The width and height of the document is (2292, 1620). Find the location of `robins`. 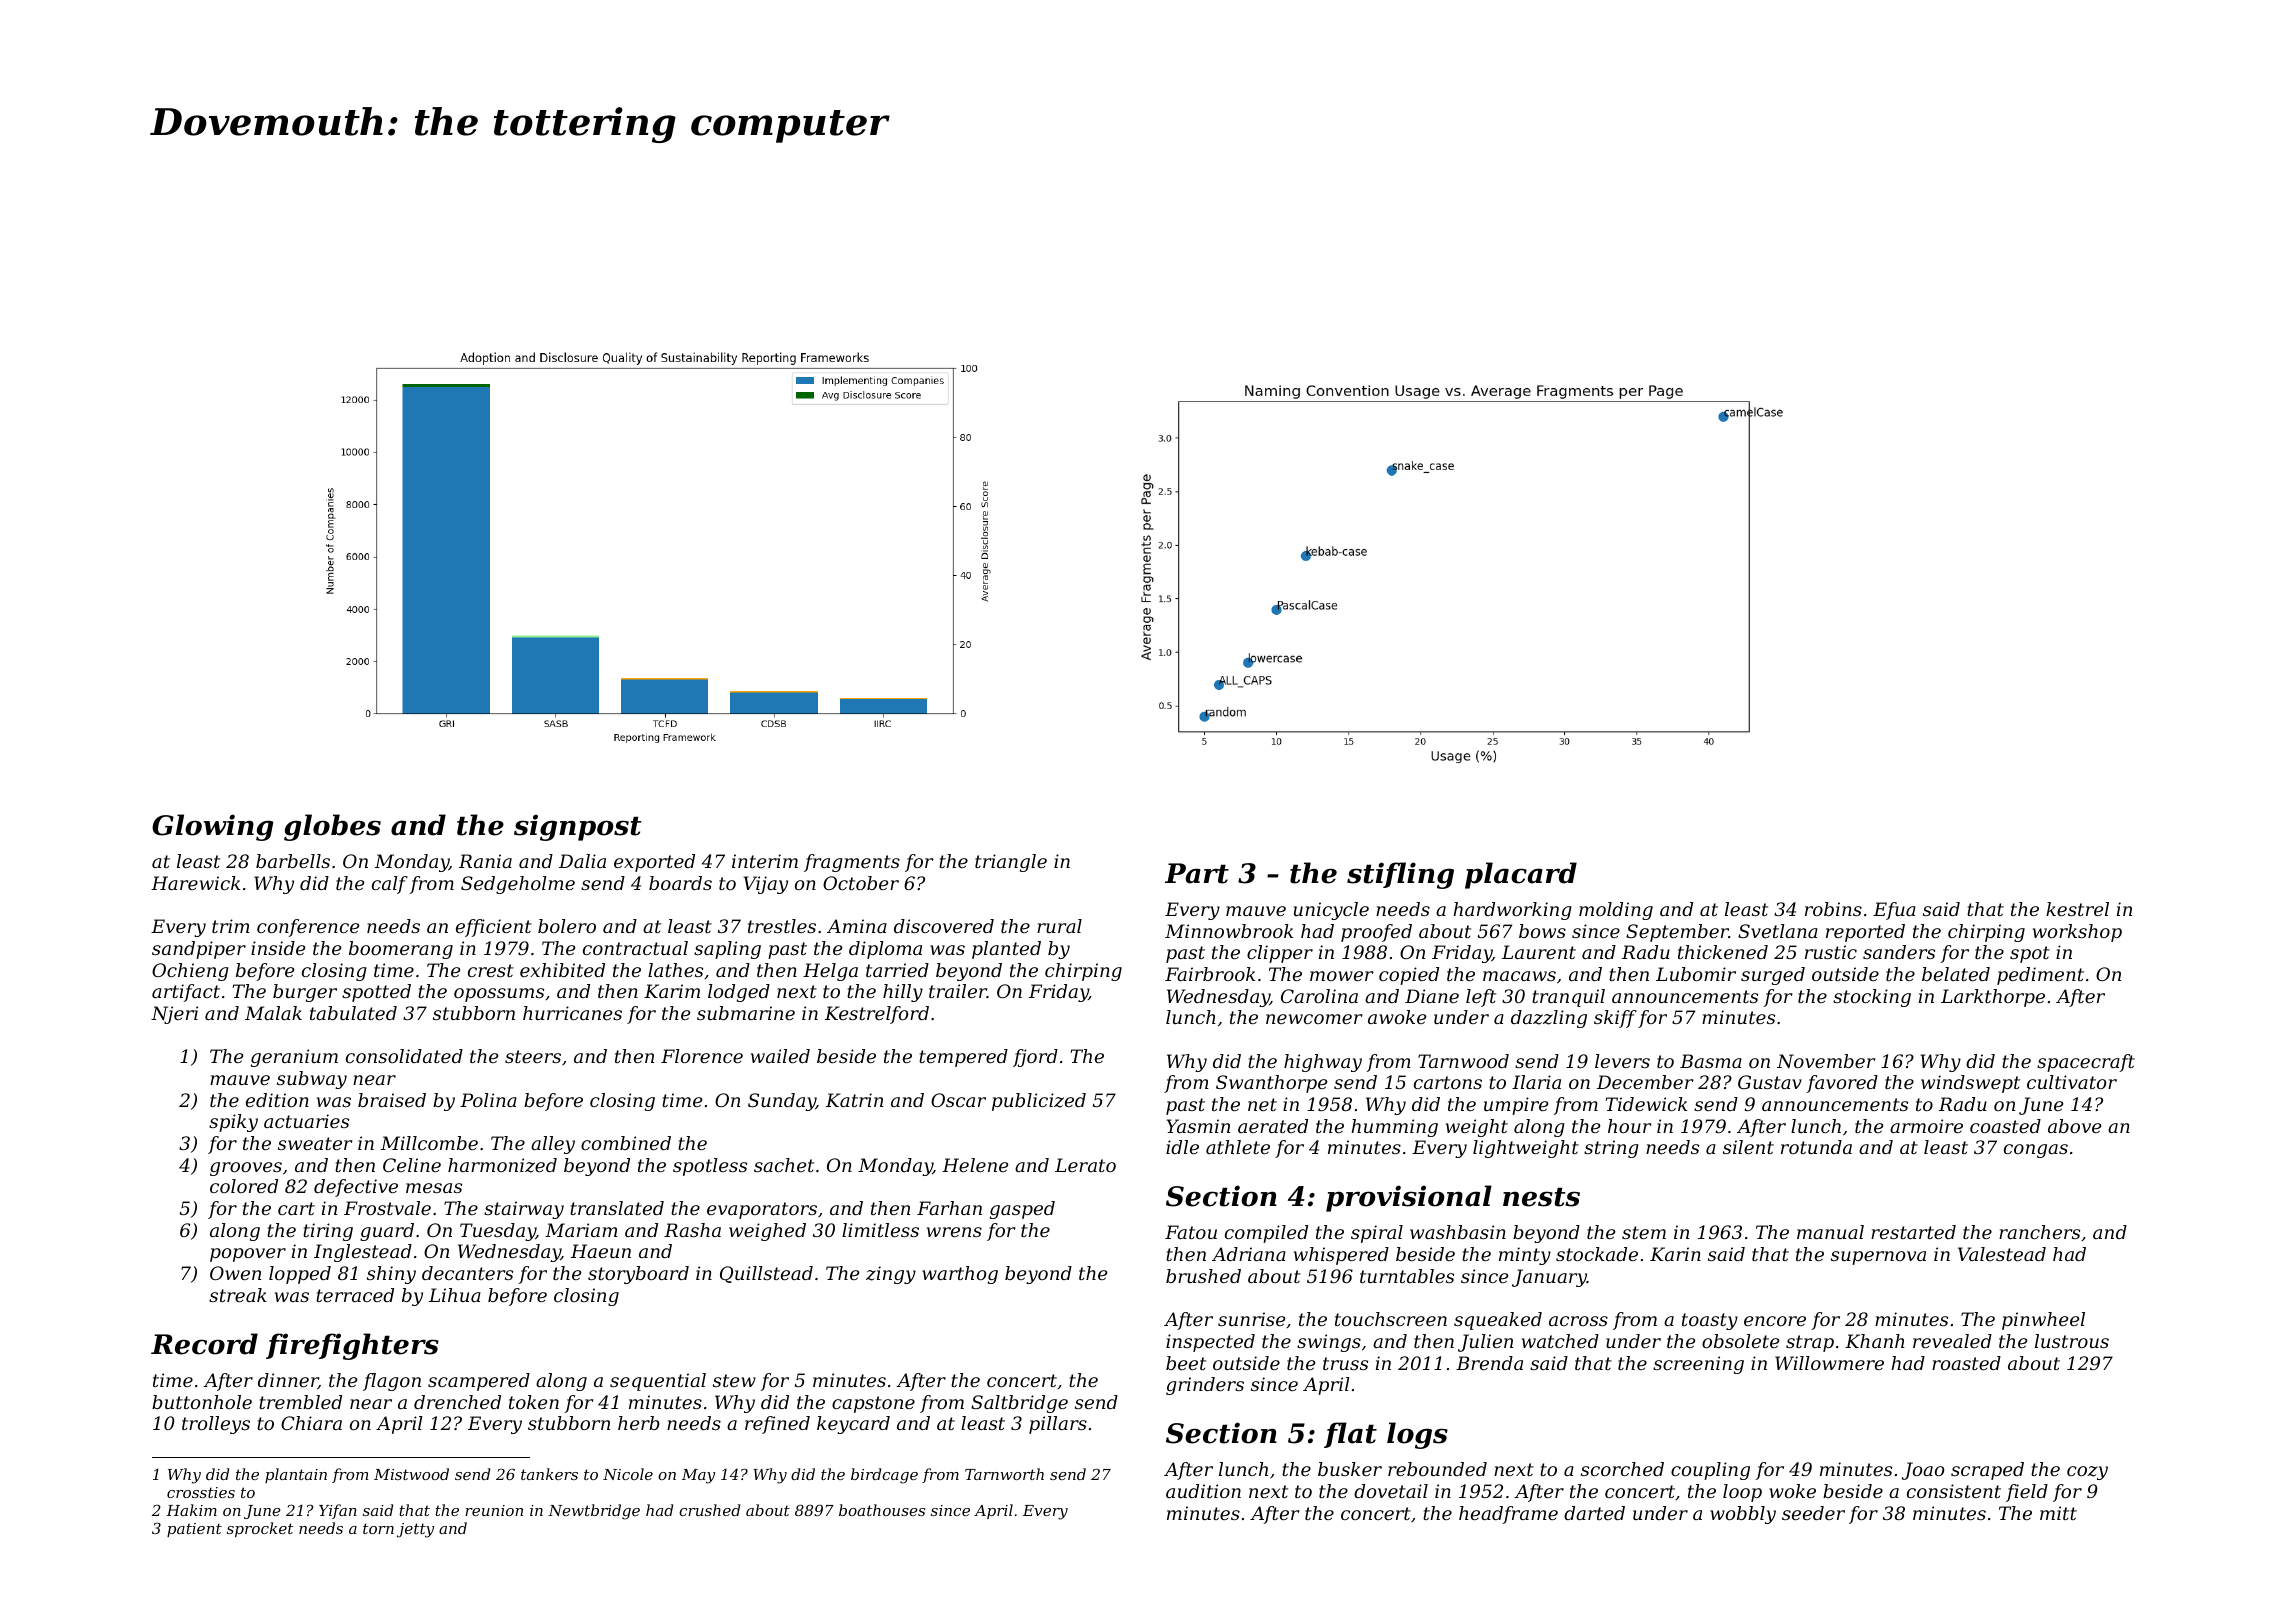

robins is located at coordinates (1833, 909).
